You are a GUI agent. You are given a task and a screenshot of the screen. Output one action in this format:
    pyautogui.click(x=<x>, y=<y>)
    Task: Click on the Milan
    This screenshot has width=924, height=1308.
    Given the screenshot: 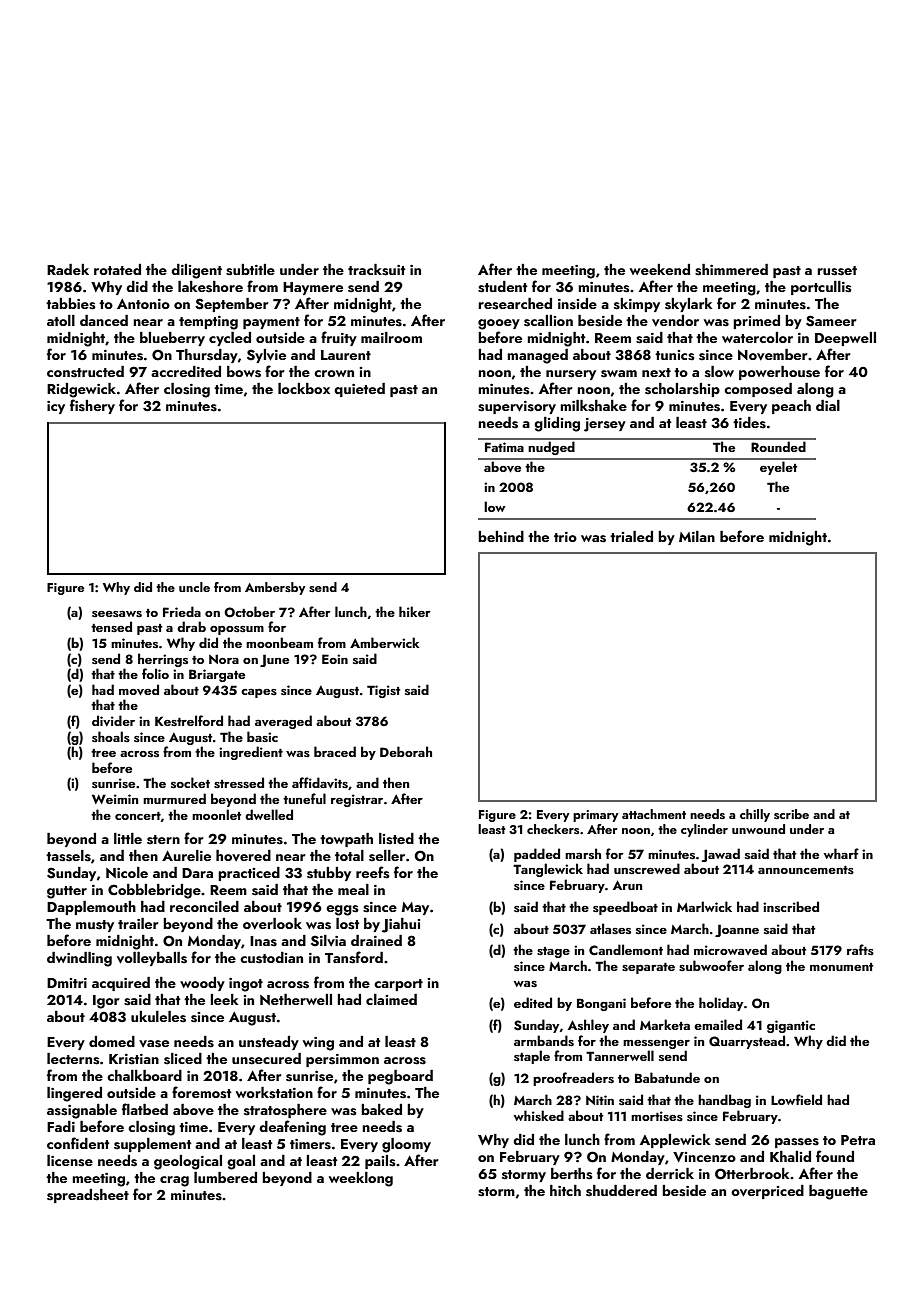 What is the action you would take?
    pyautogui.click(x=697, y=536)
